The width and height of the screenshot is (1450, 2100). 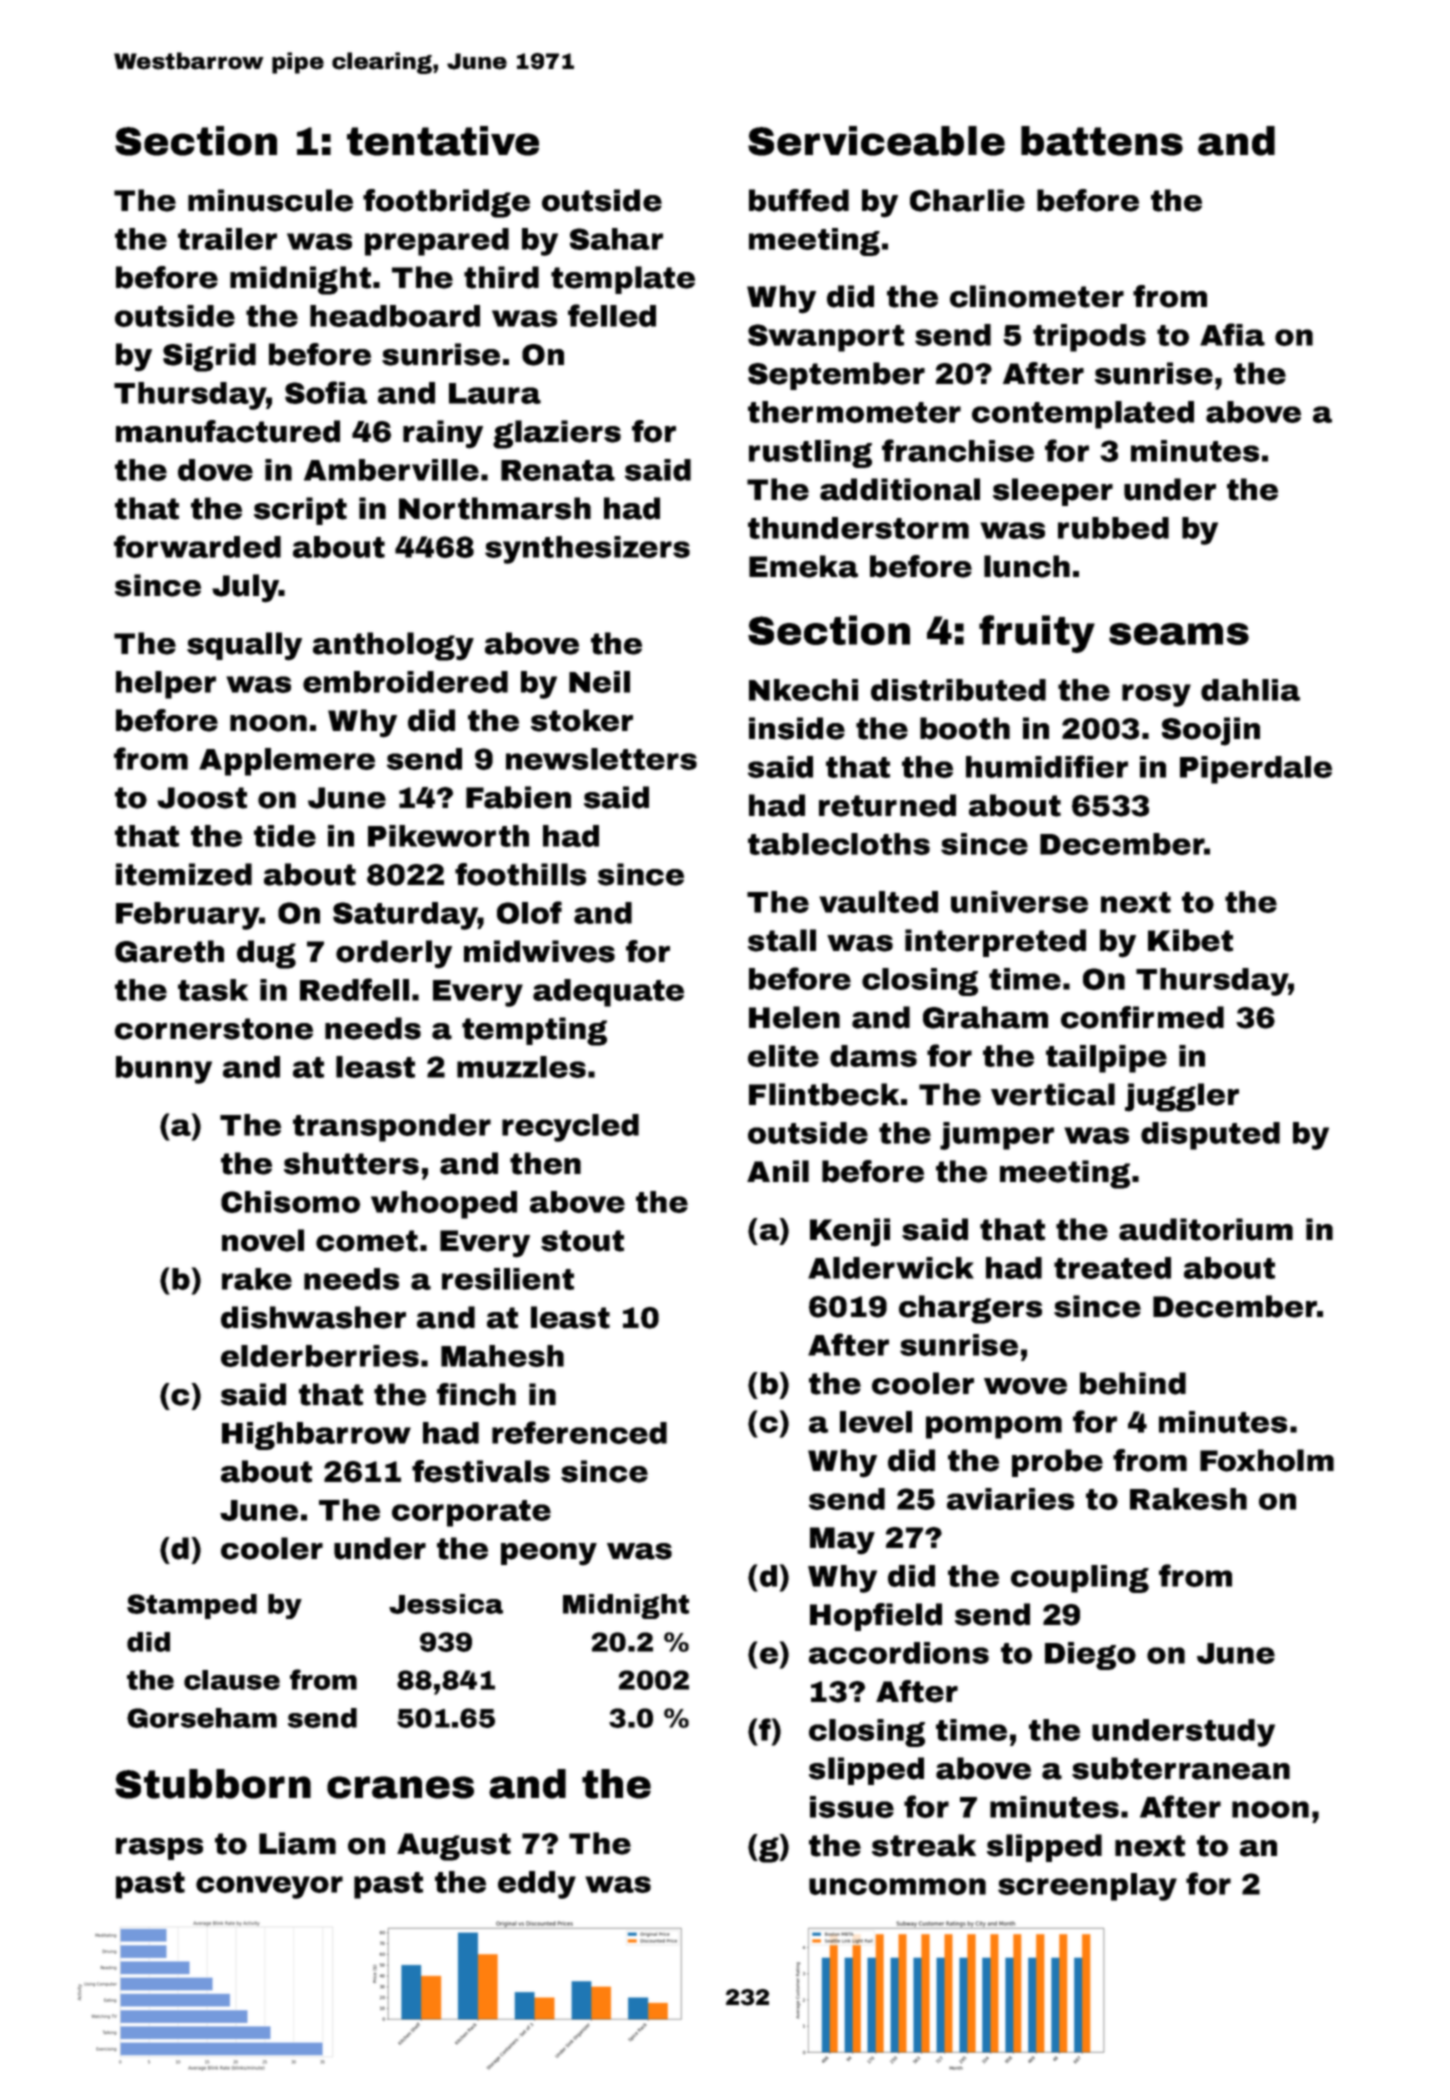 What do you see at coordinates (270, 200) in the screenshot?
I see `minuscule` at bounding box center [270, 200].
